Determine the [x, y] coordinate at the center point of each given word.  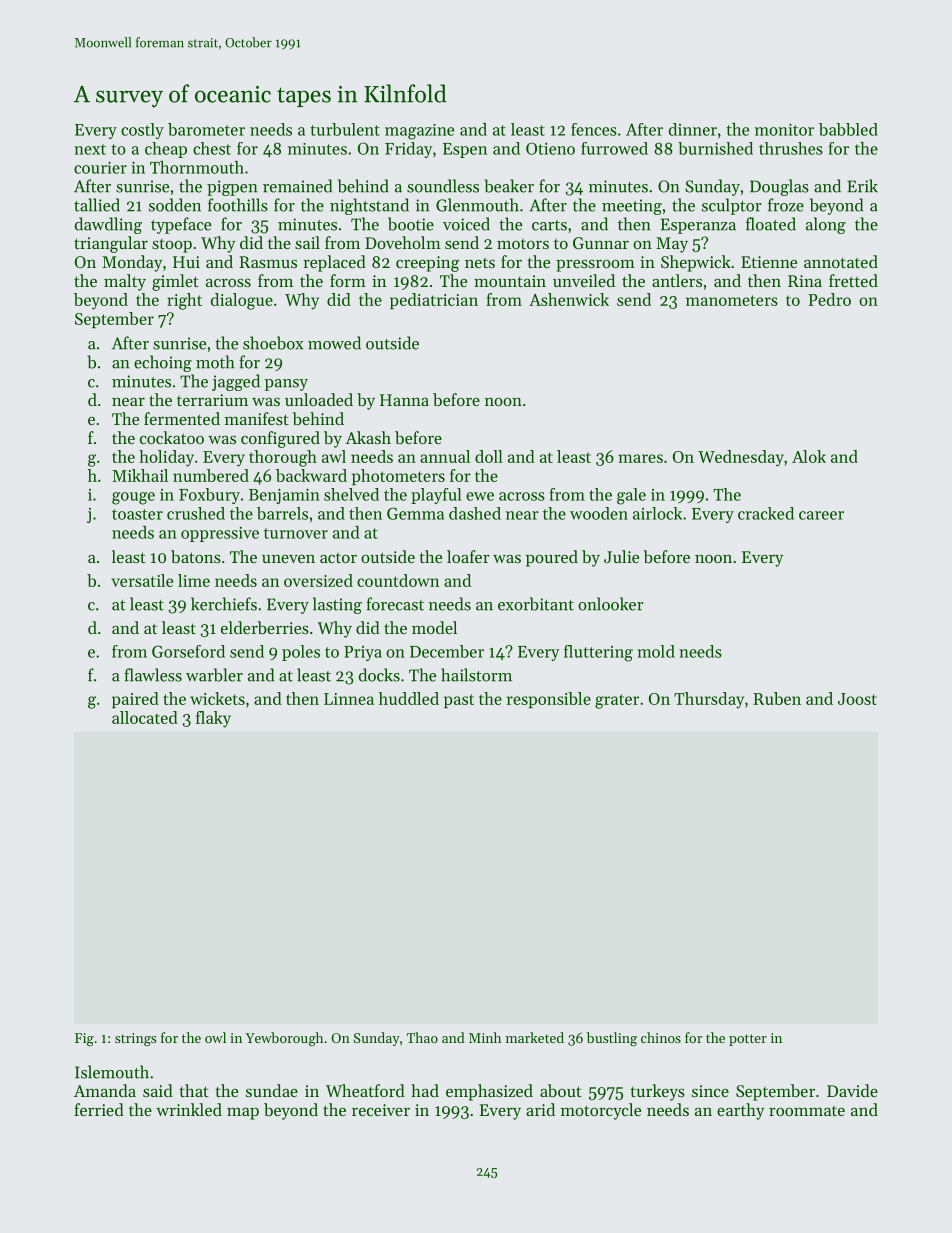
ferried [99, 1109]
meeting [632, 207]
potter [748, 1040]
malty [125, 282]
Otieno [550, 148]
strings [136, 1040]
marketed [535, 1037]
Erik [862, 186]
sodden [175, 205]
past [459, 701]
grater [617, 701]
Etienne [769, 262]
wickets [217, 698]
